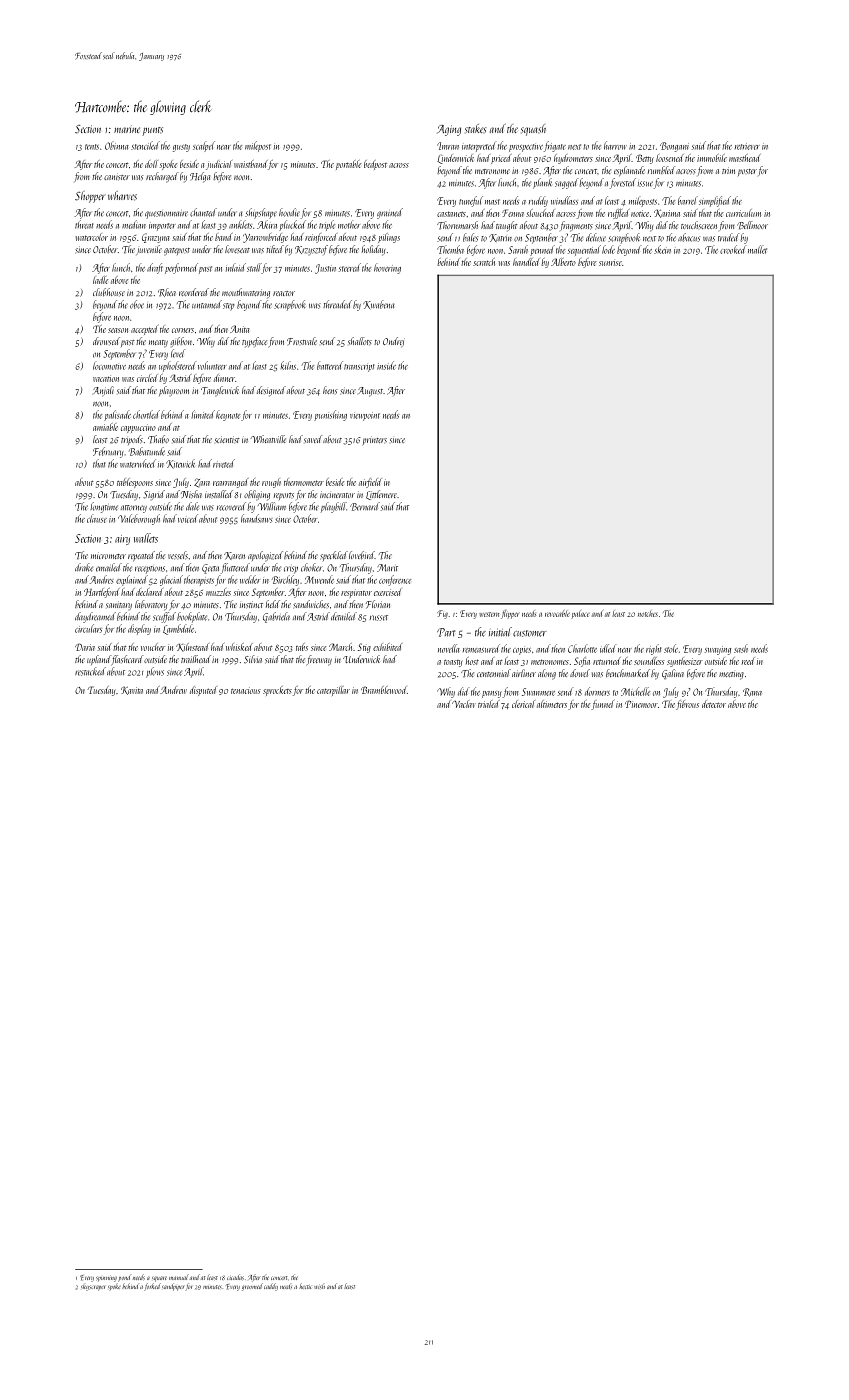 Image resolution: width=849 pixels, height=1400 pixels. I want to click on fibrous, so click(687, 705).
